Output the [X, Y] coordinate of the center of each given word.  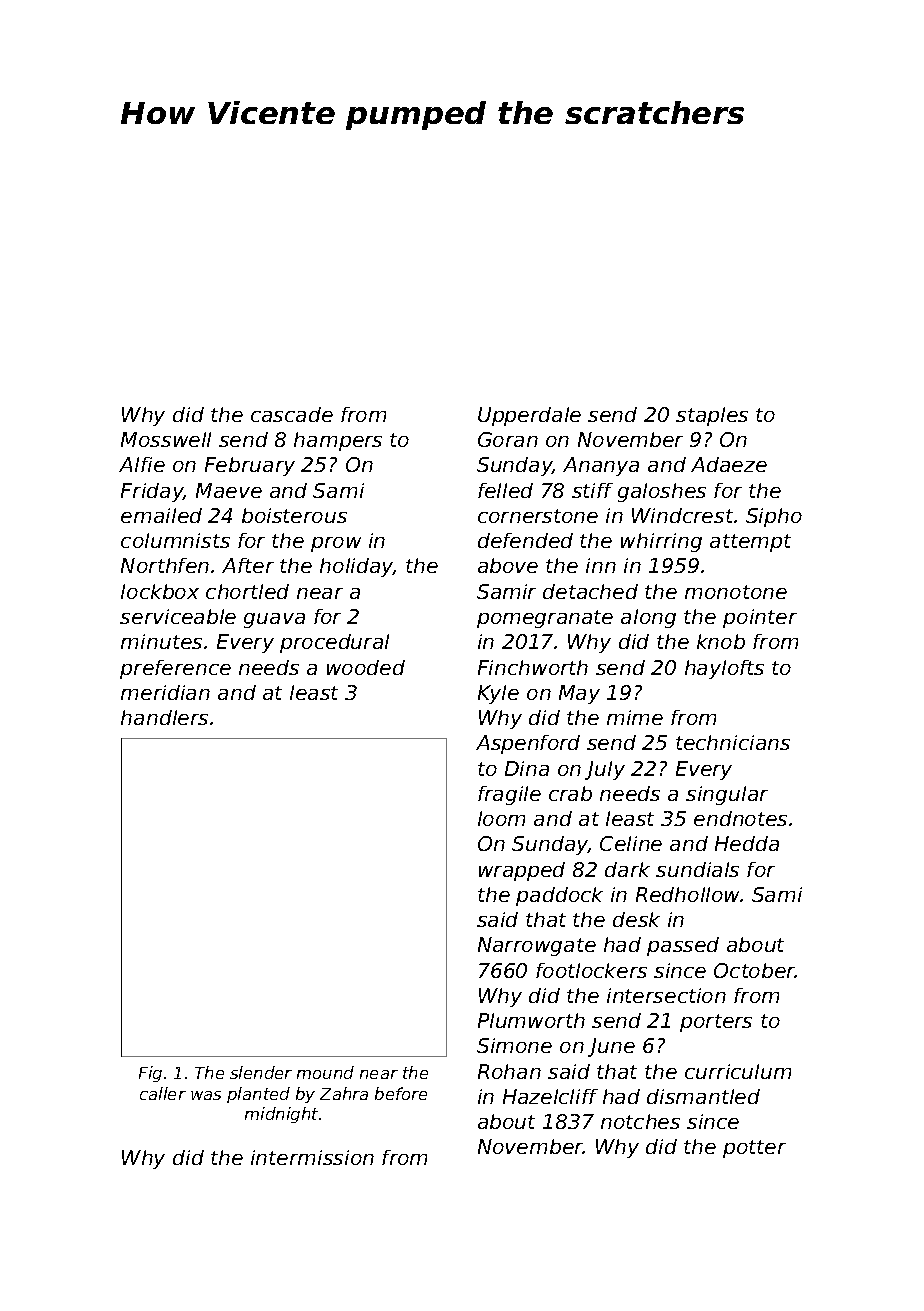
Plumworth [531, 1020]
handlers [164, 717]
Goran [508, 439]
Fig [150, 1074]
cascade [292, 414]
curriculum [738, 1071]
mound [325, 1072]
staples [712, 416]
